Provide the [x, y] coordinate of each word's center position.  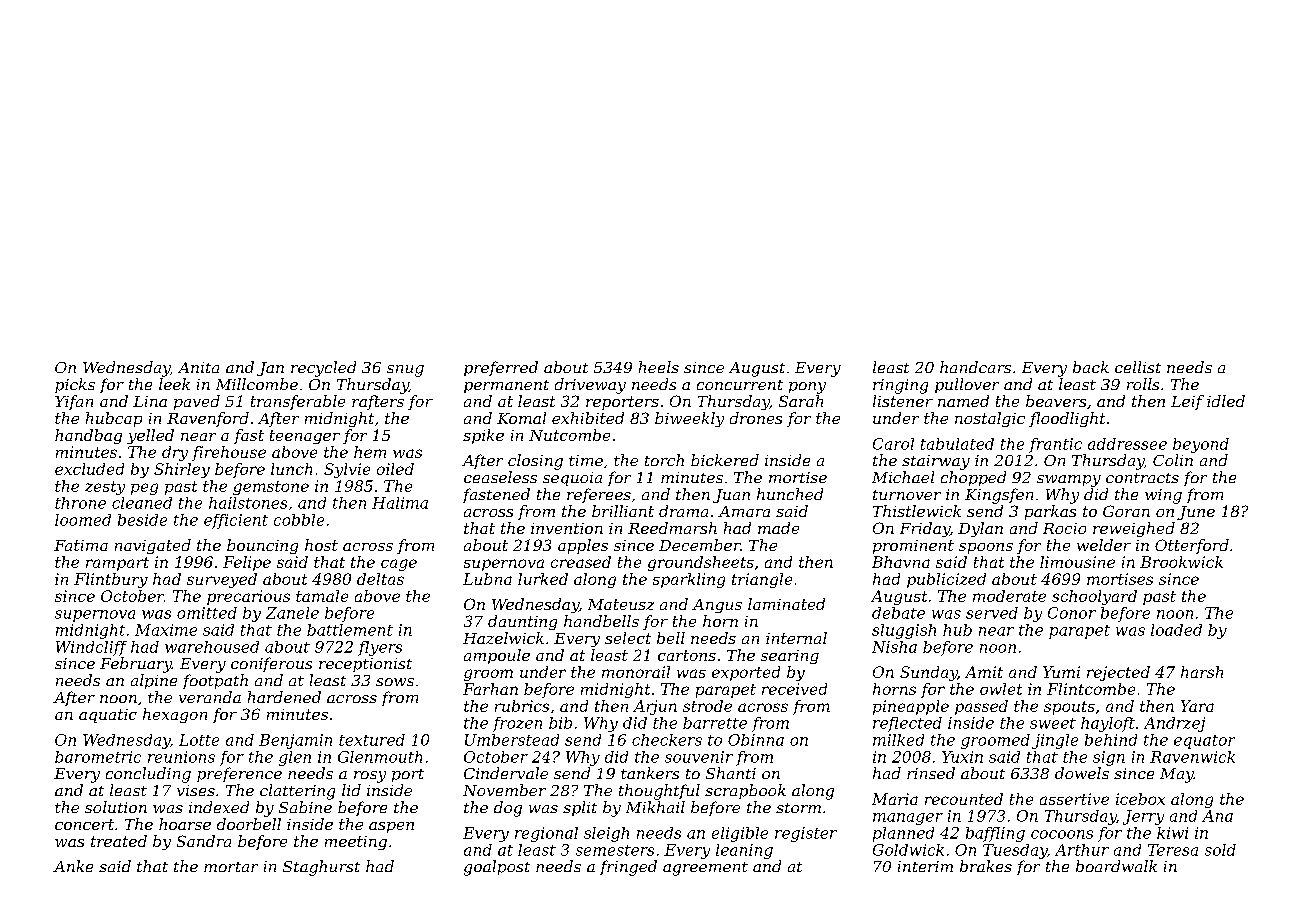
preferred [501, 368]
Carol [893, 444]
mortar [231, 867]
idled [1226, 401]
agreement [705, 869]
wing [1163, 496]
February [136, 665]
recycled [323, 369]
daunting [522, 622]
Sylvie [347, 470]
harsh [1202, 672]
